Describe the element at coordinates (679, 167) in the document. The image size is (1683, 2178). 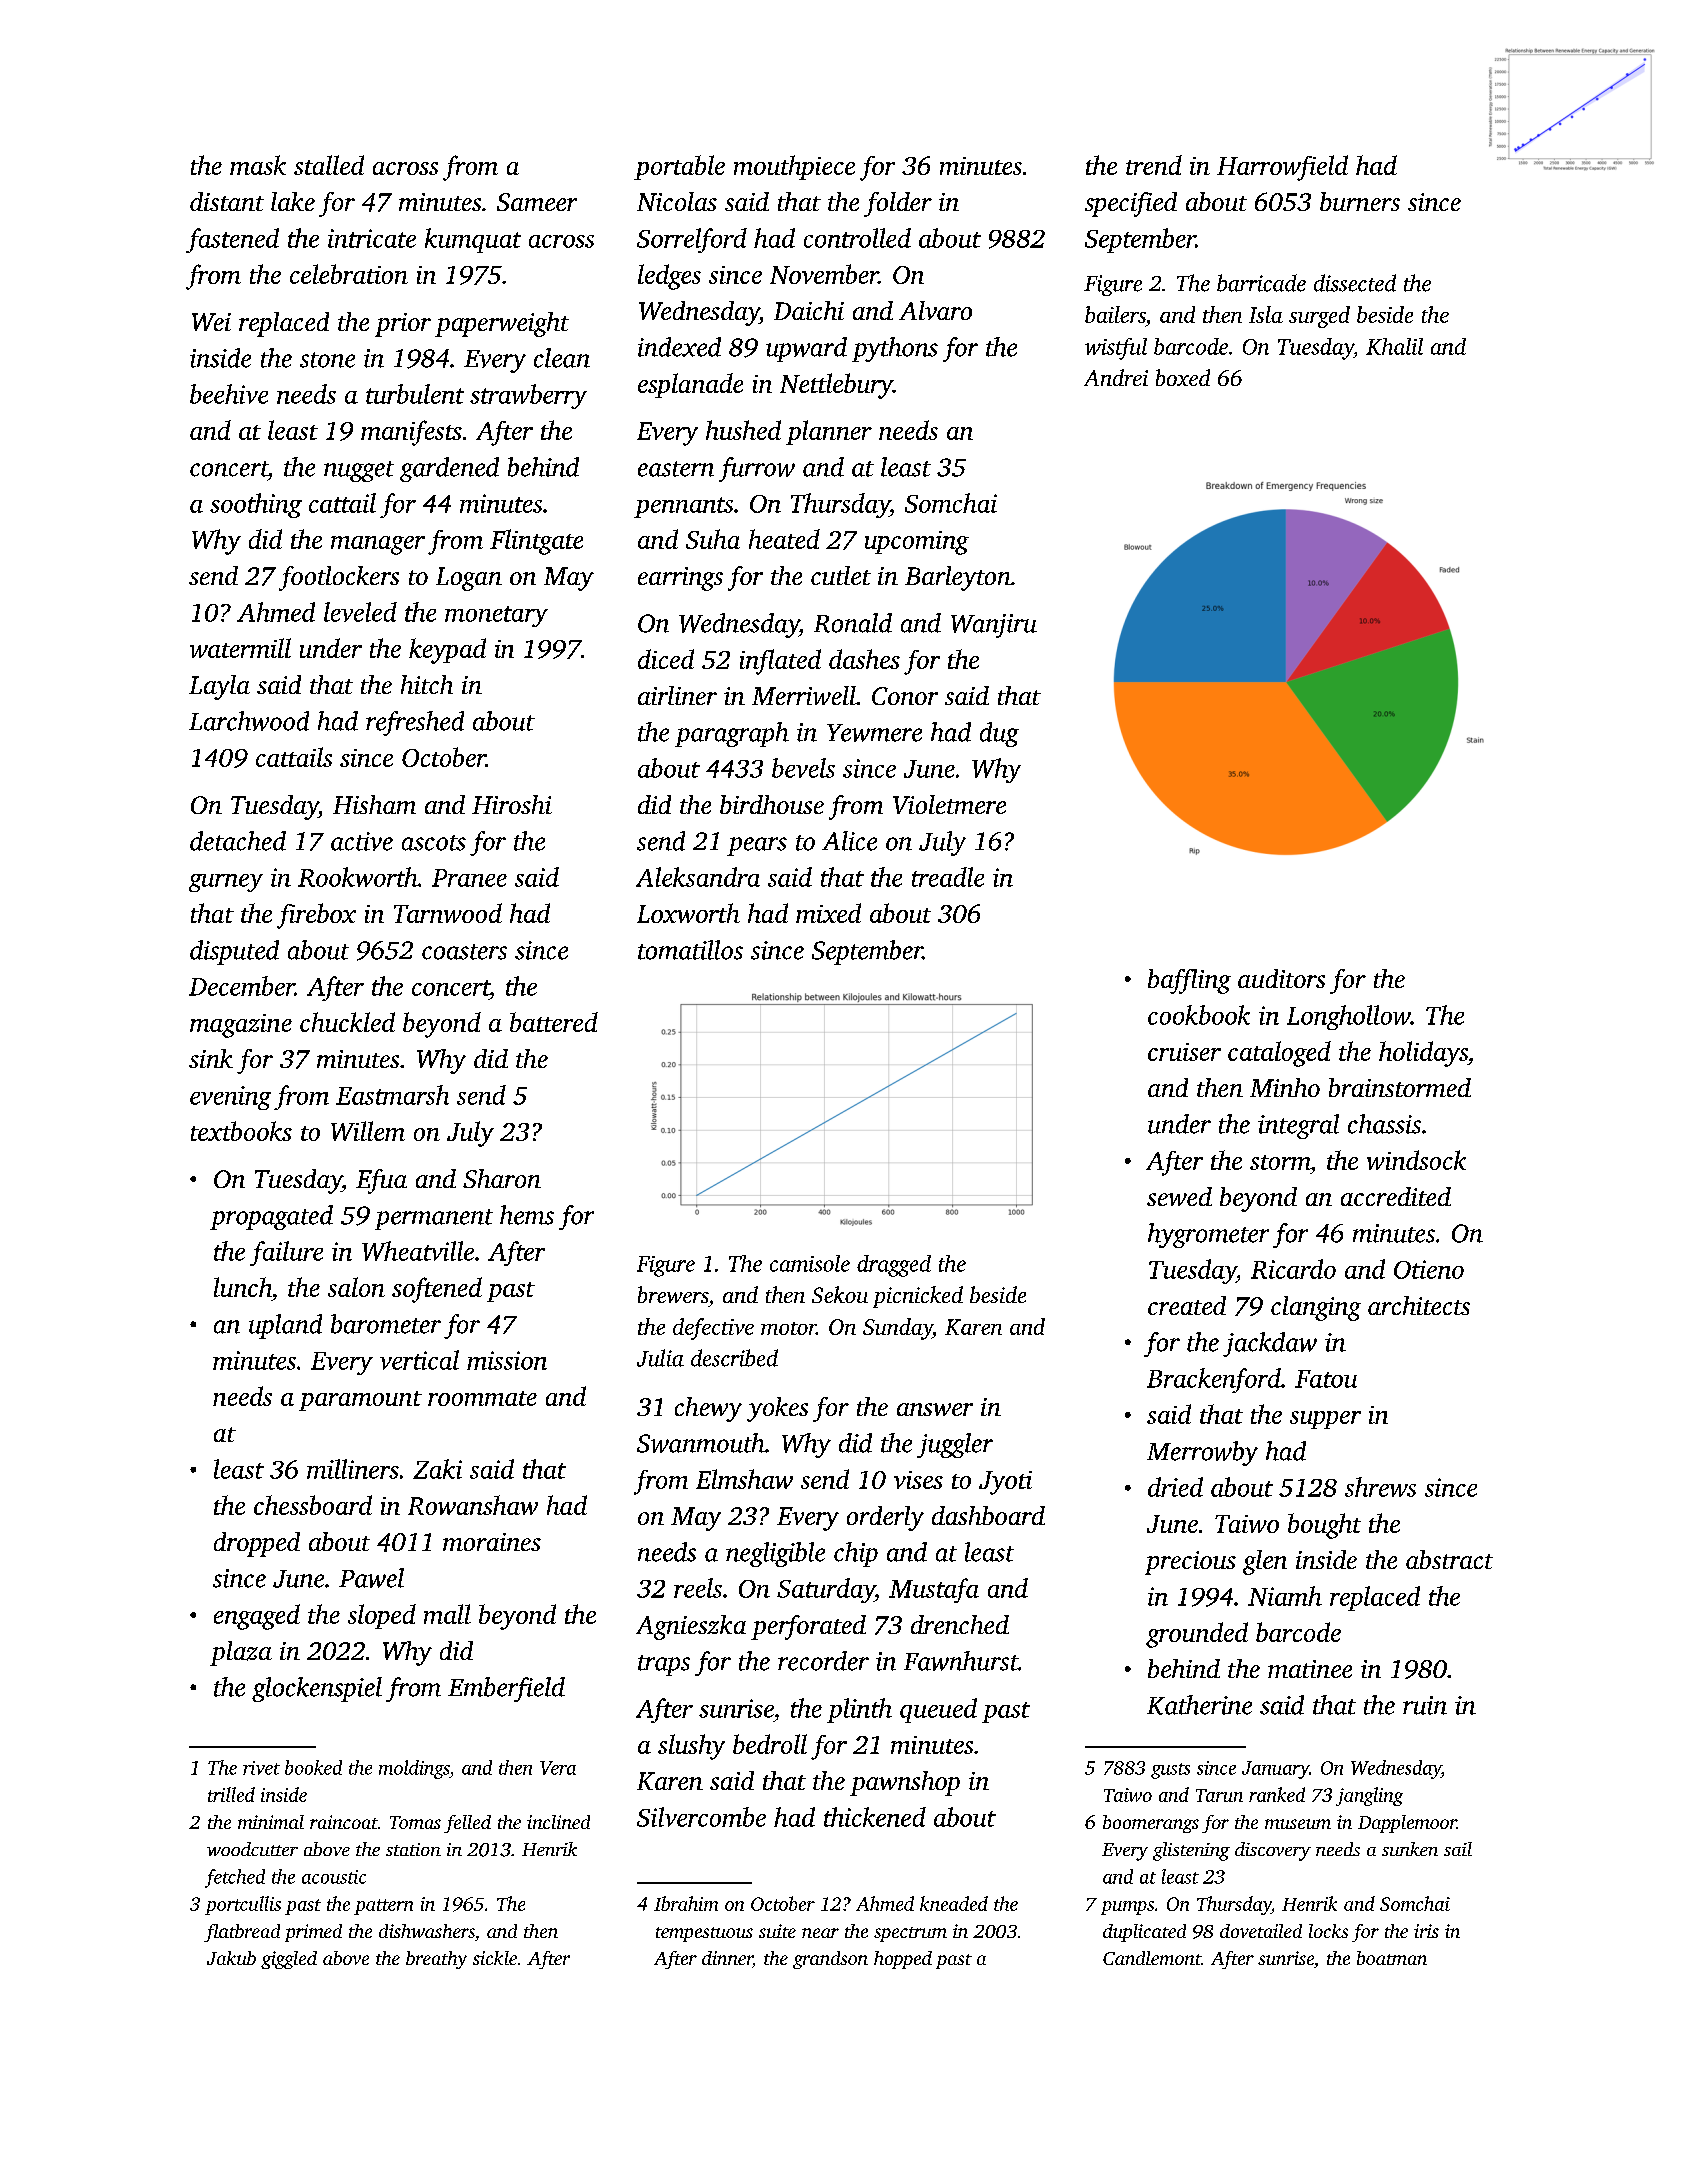
I see `portable` at that location.
